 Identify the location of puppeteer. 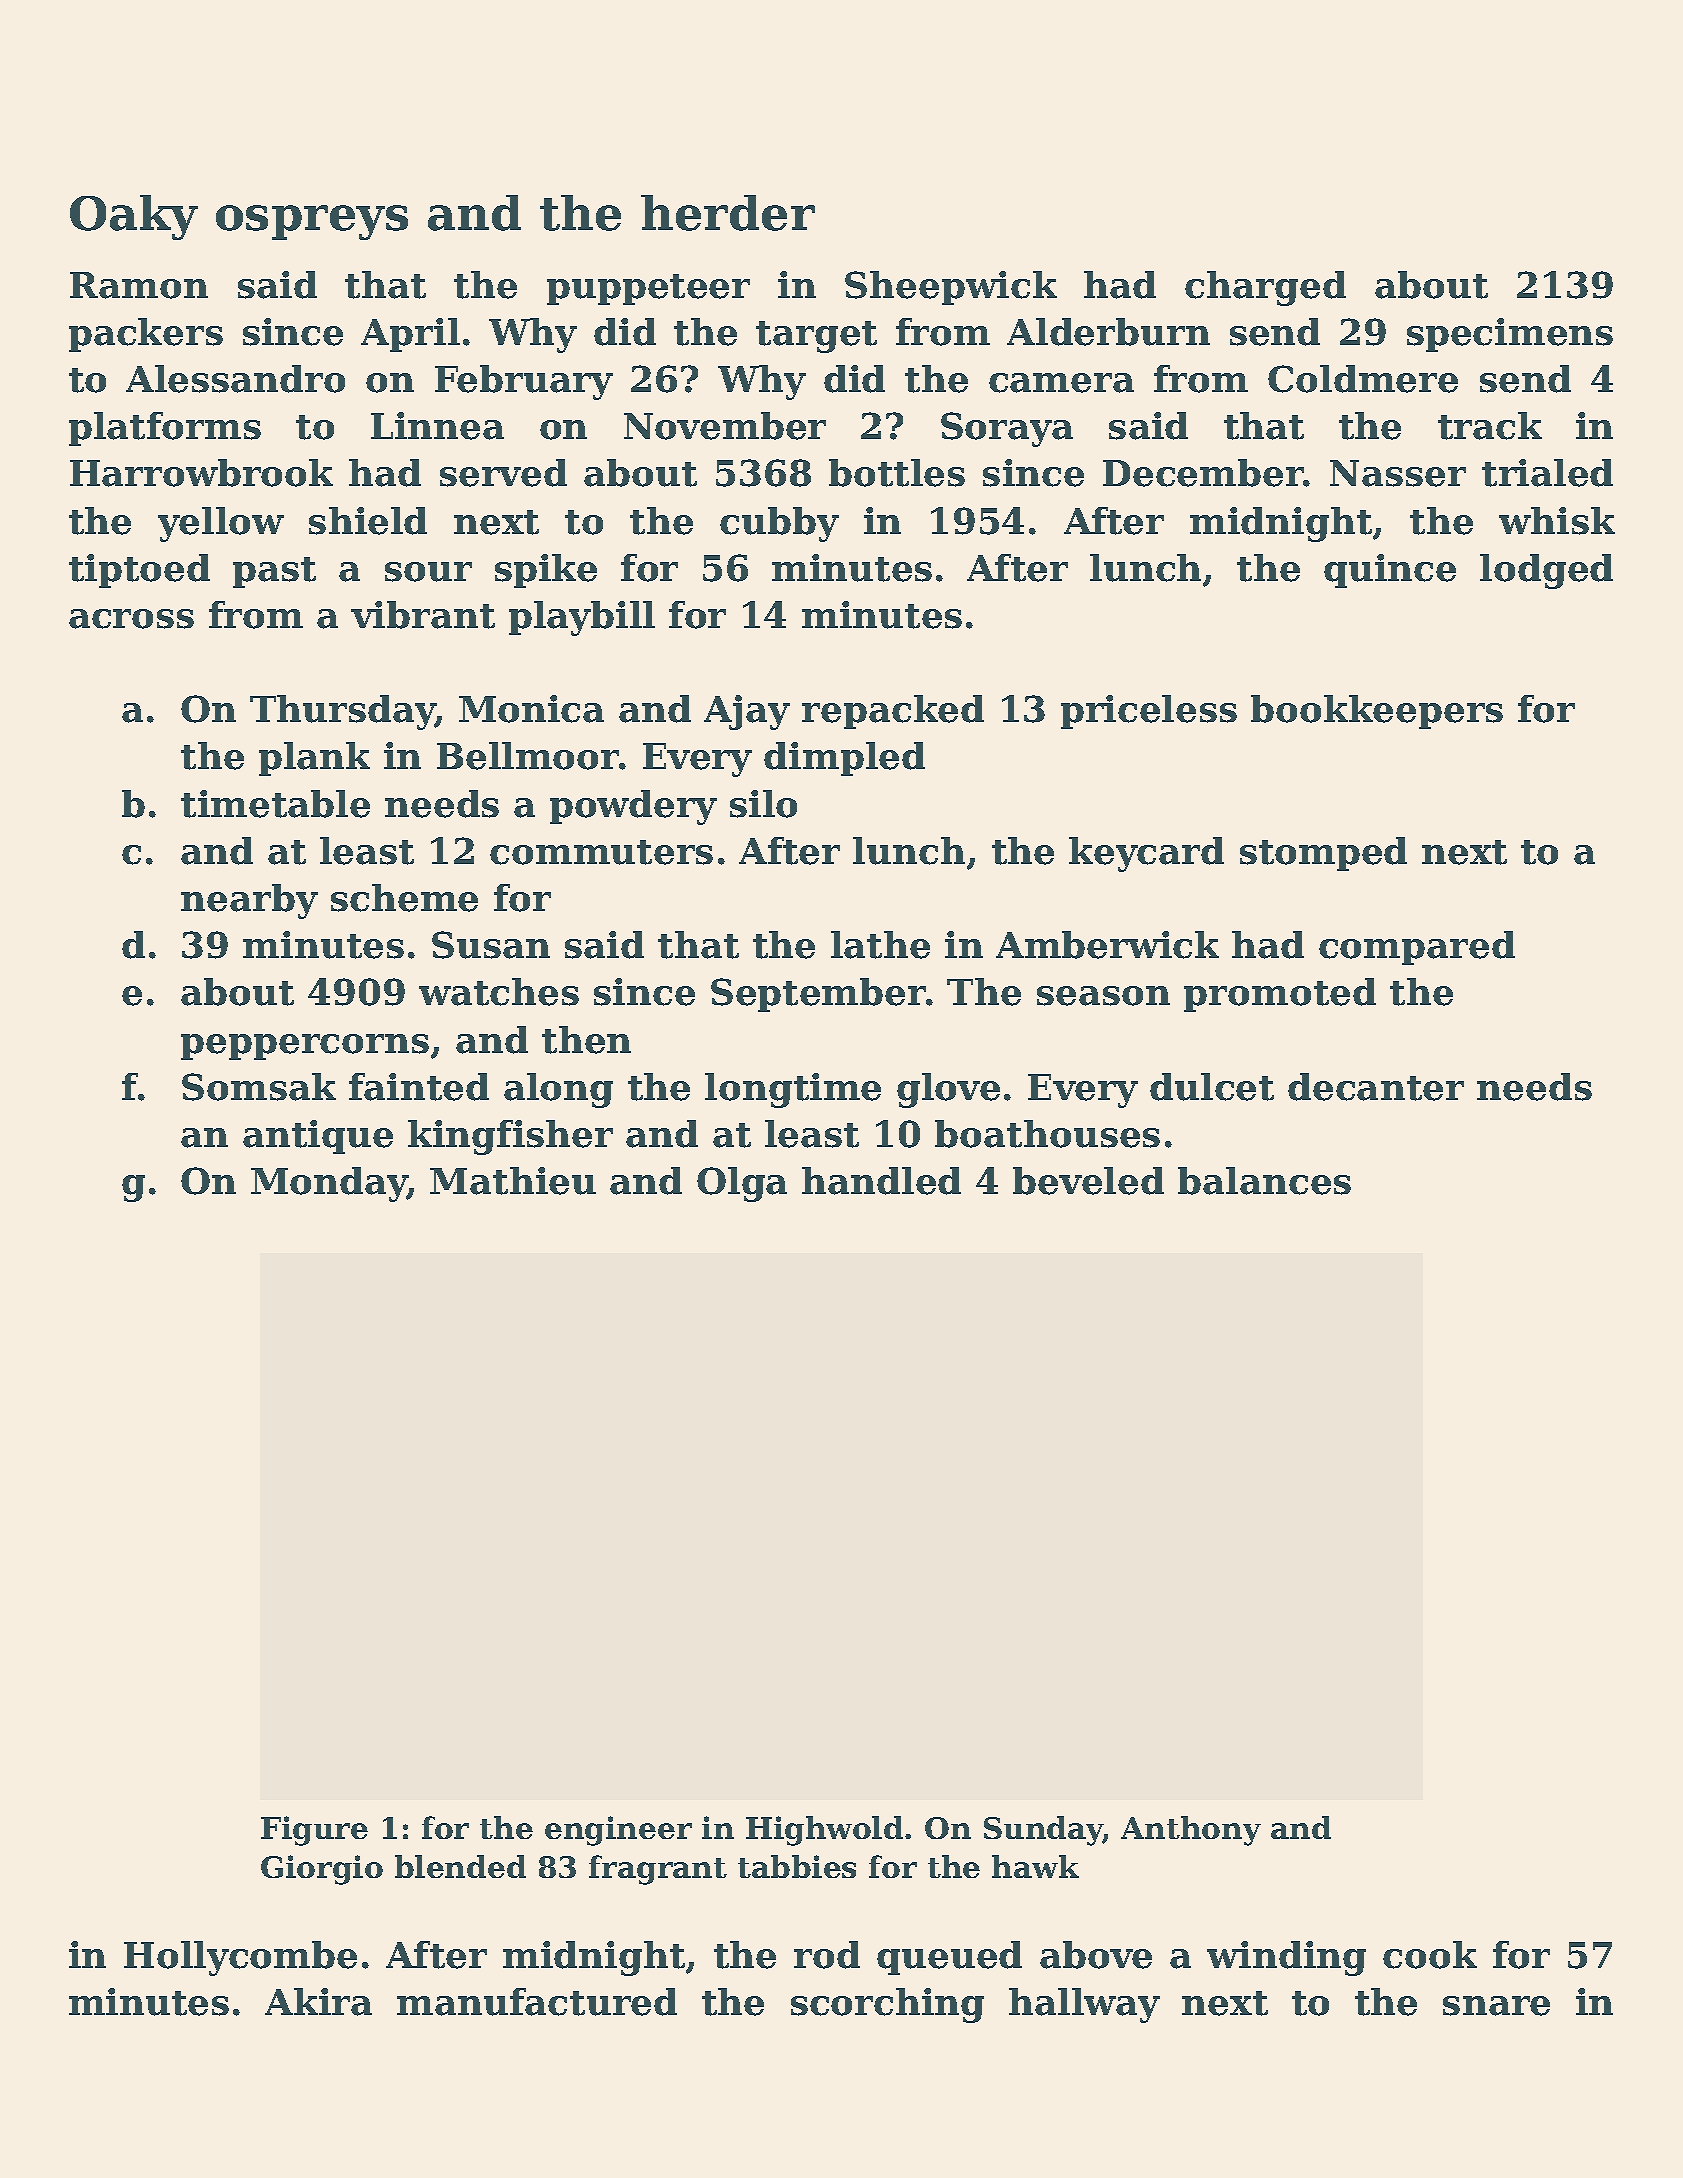
(648, 289).
